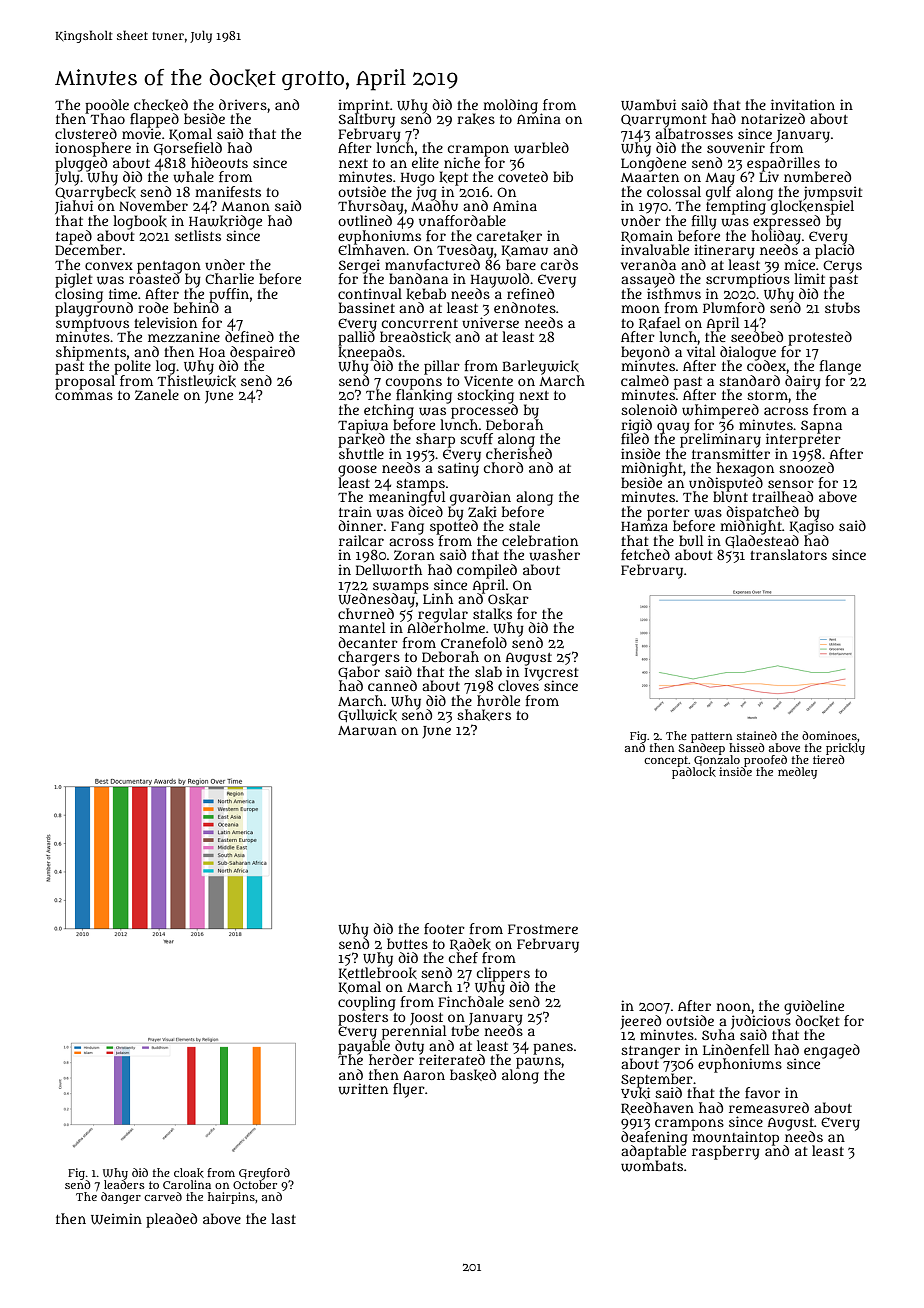 The height and width of the page is (1308, 924). I want to click on Barleywick, so click(540, 367).
